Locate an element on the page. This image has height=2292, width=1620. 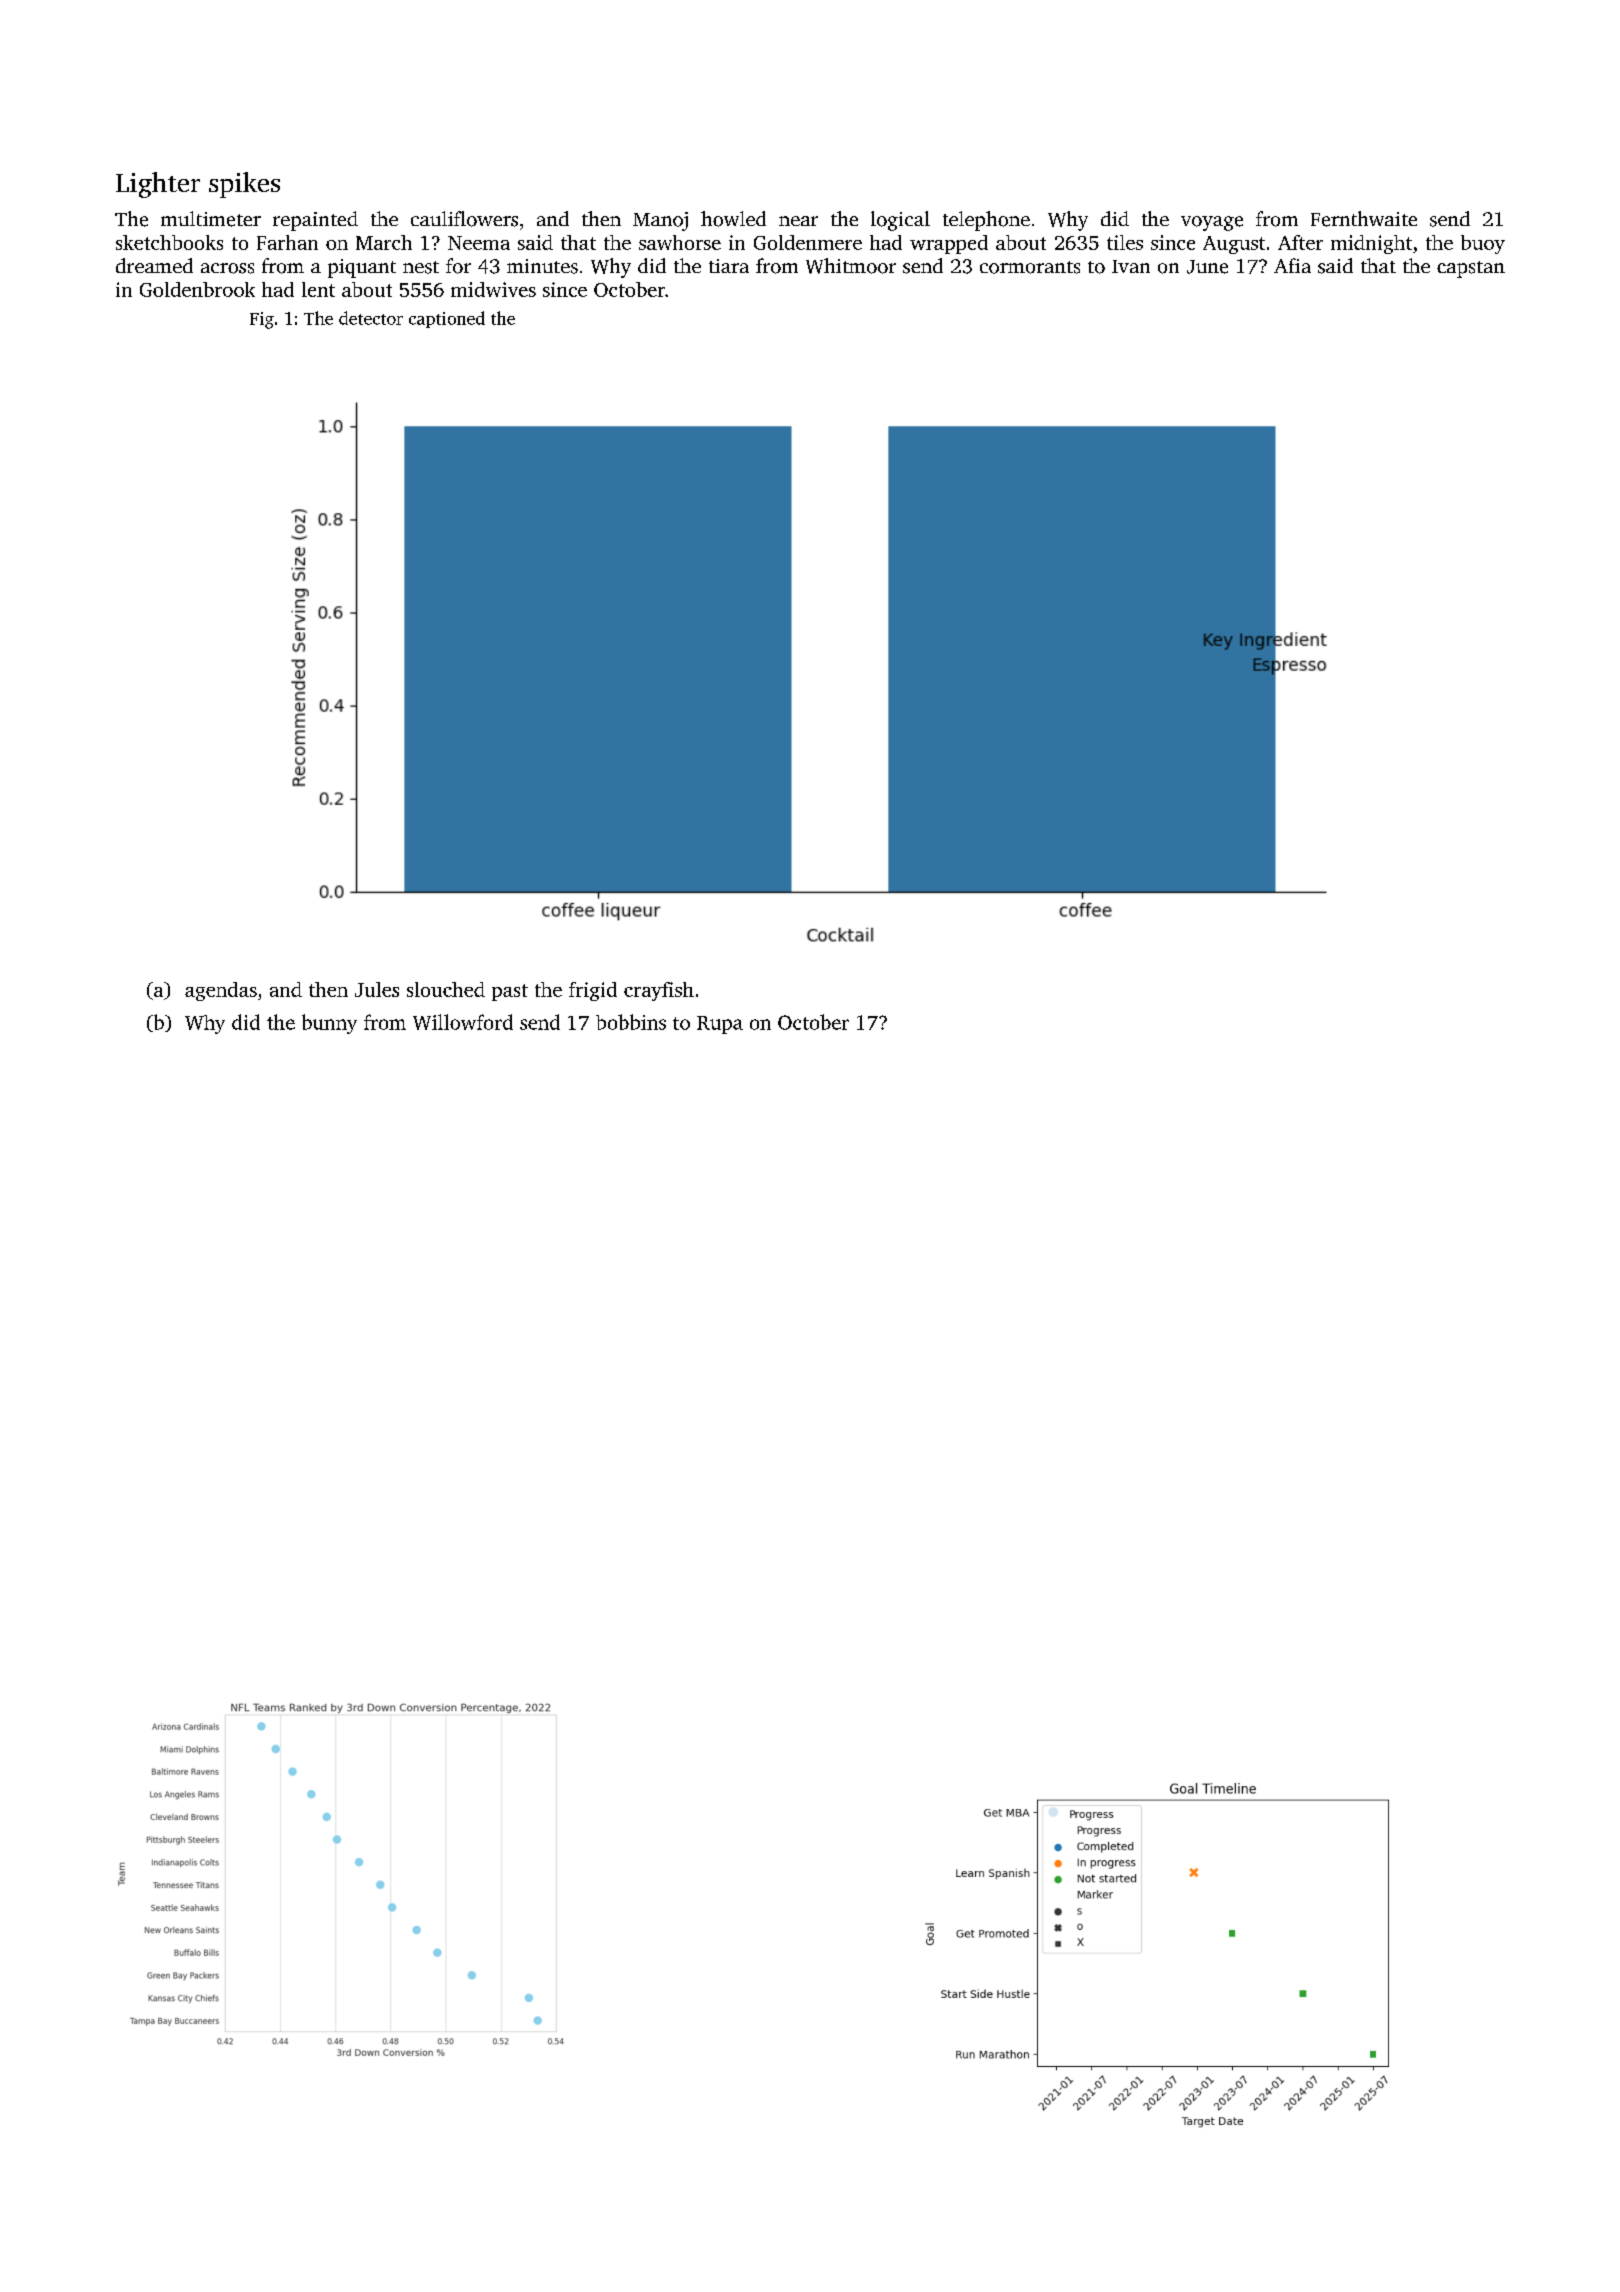
midwives is located at coordinates (493, 289).
